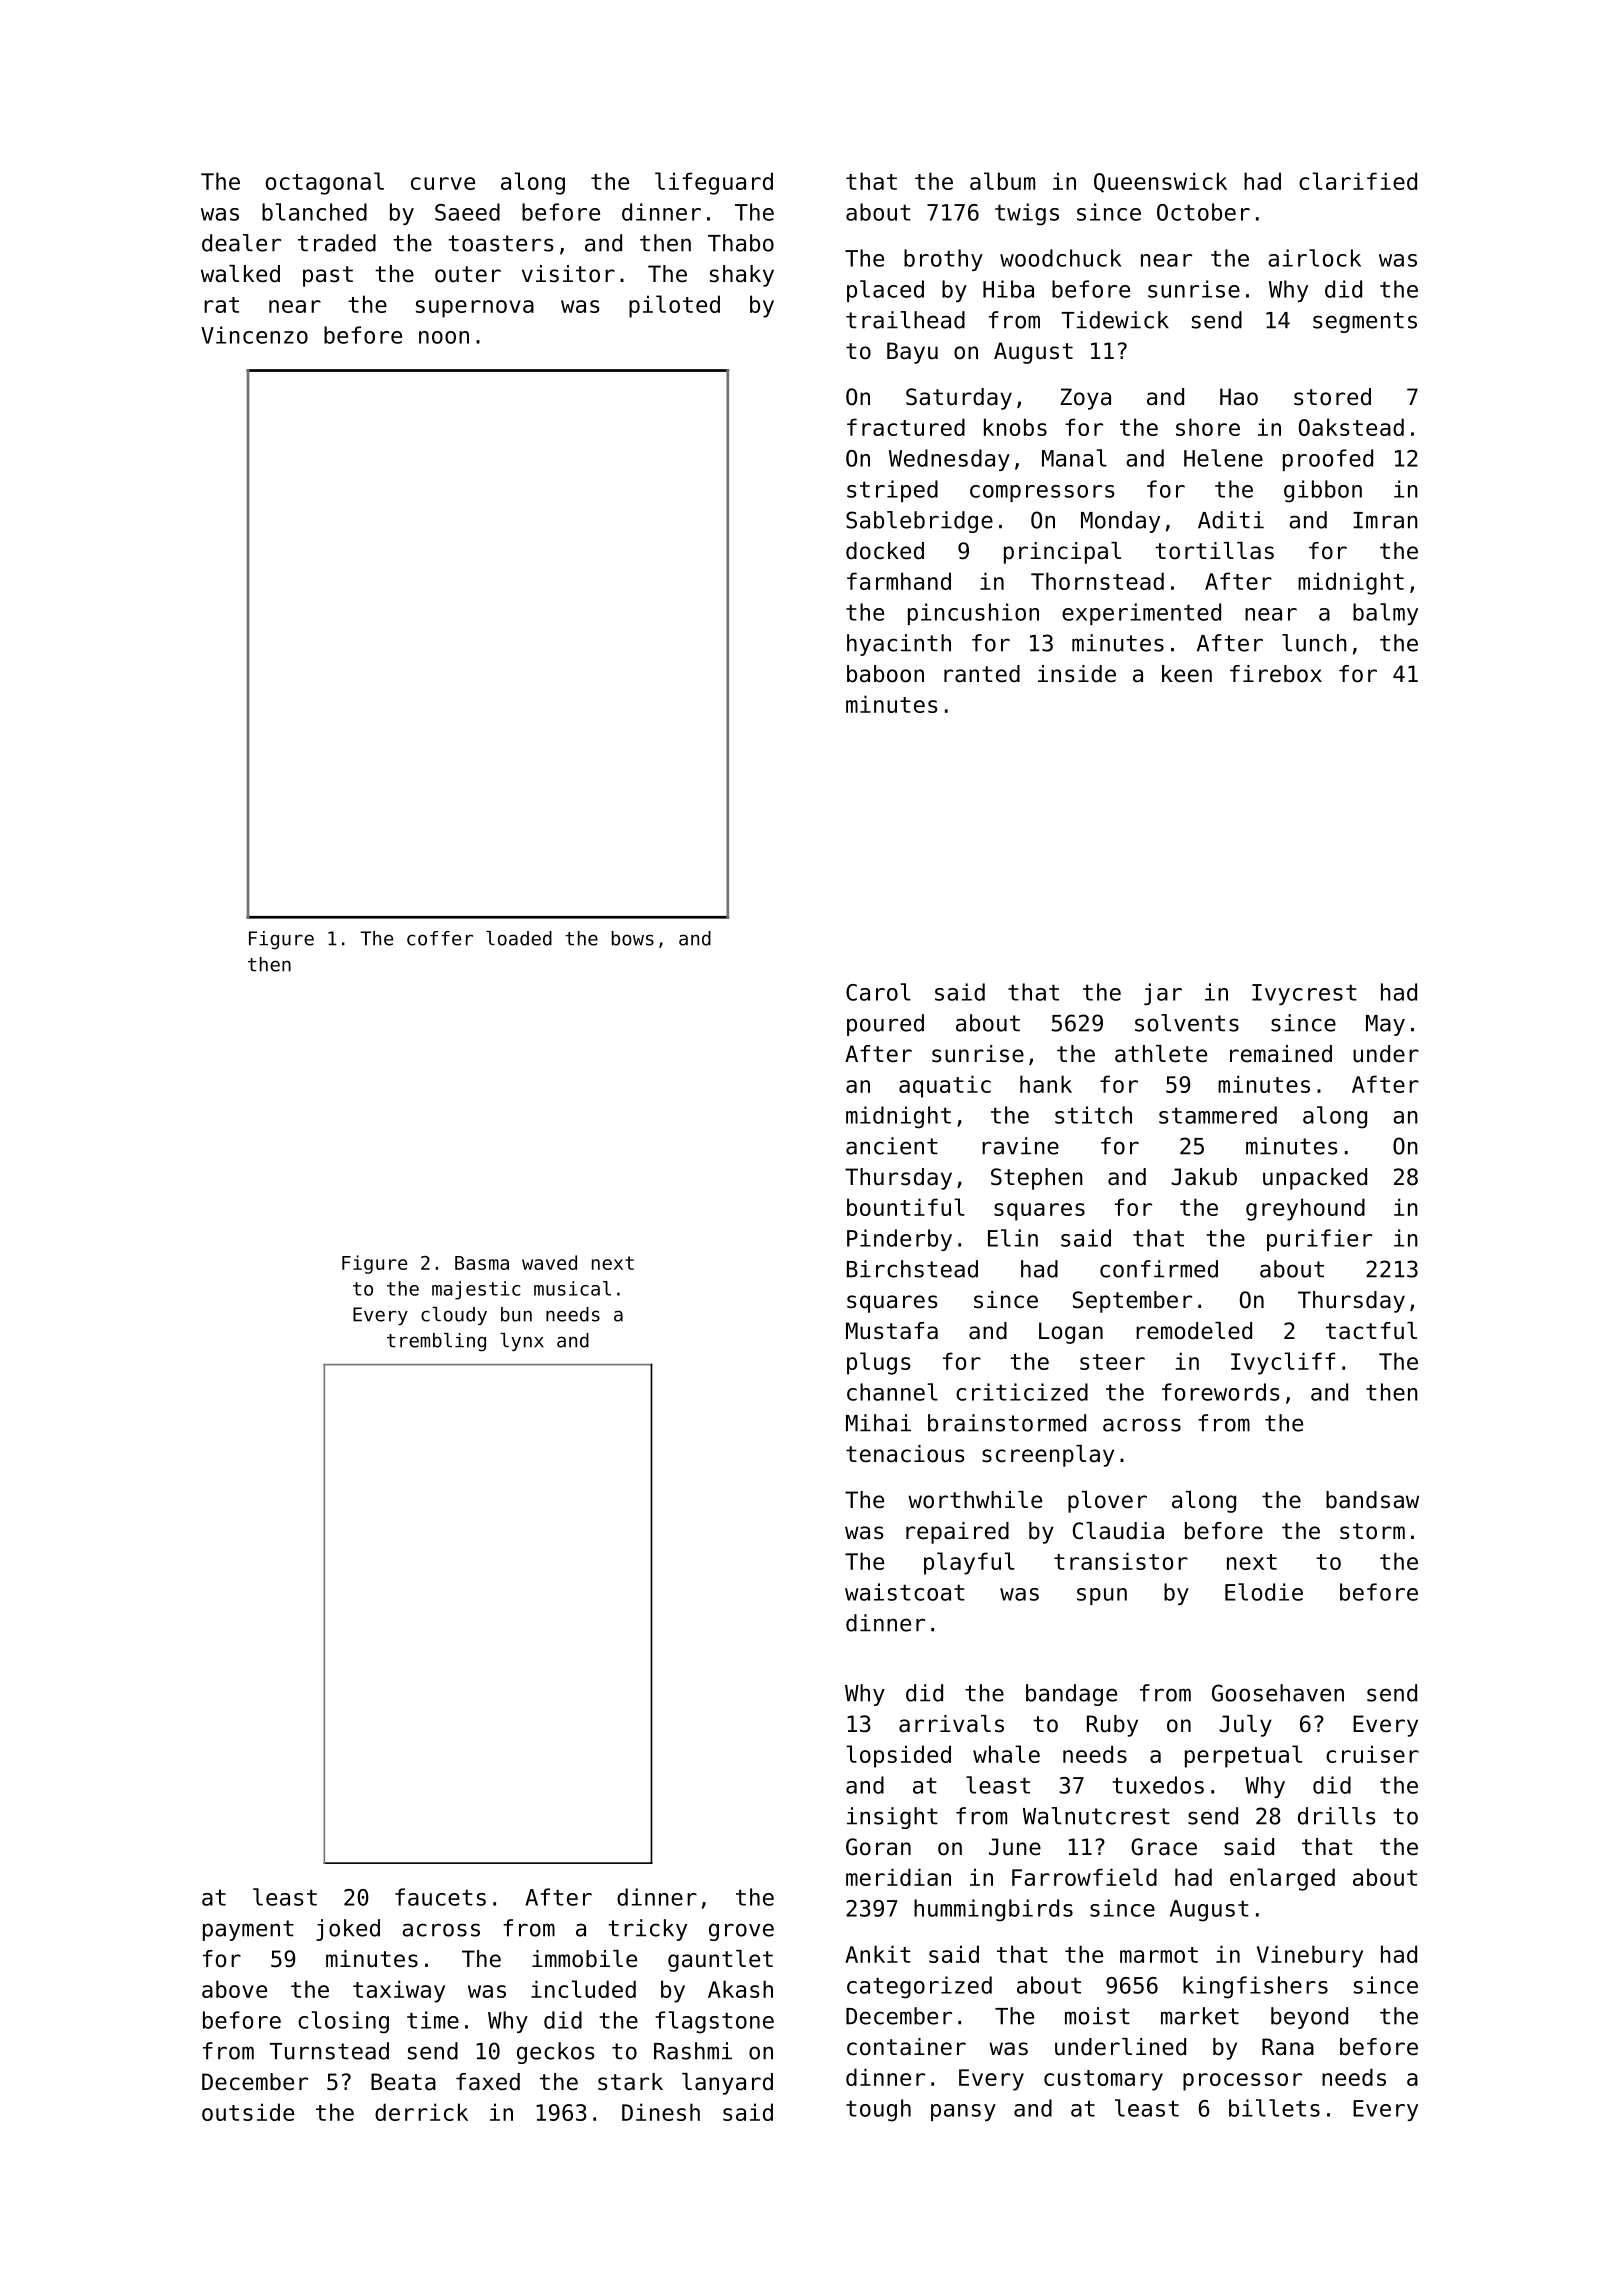 The image size is (1620, 2292). Describe the element at coordinates (482, 1263) in the screenshot. I see `Basma` at that location.
